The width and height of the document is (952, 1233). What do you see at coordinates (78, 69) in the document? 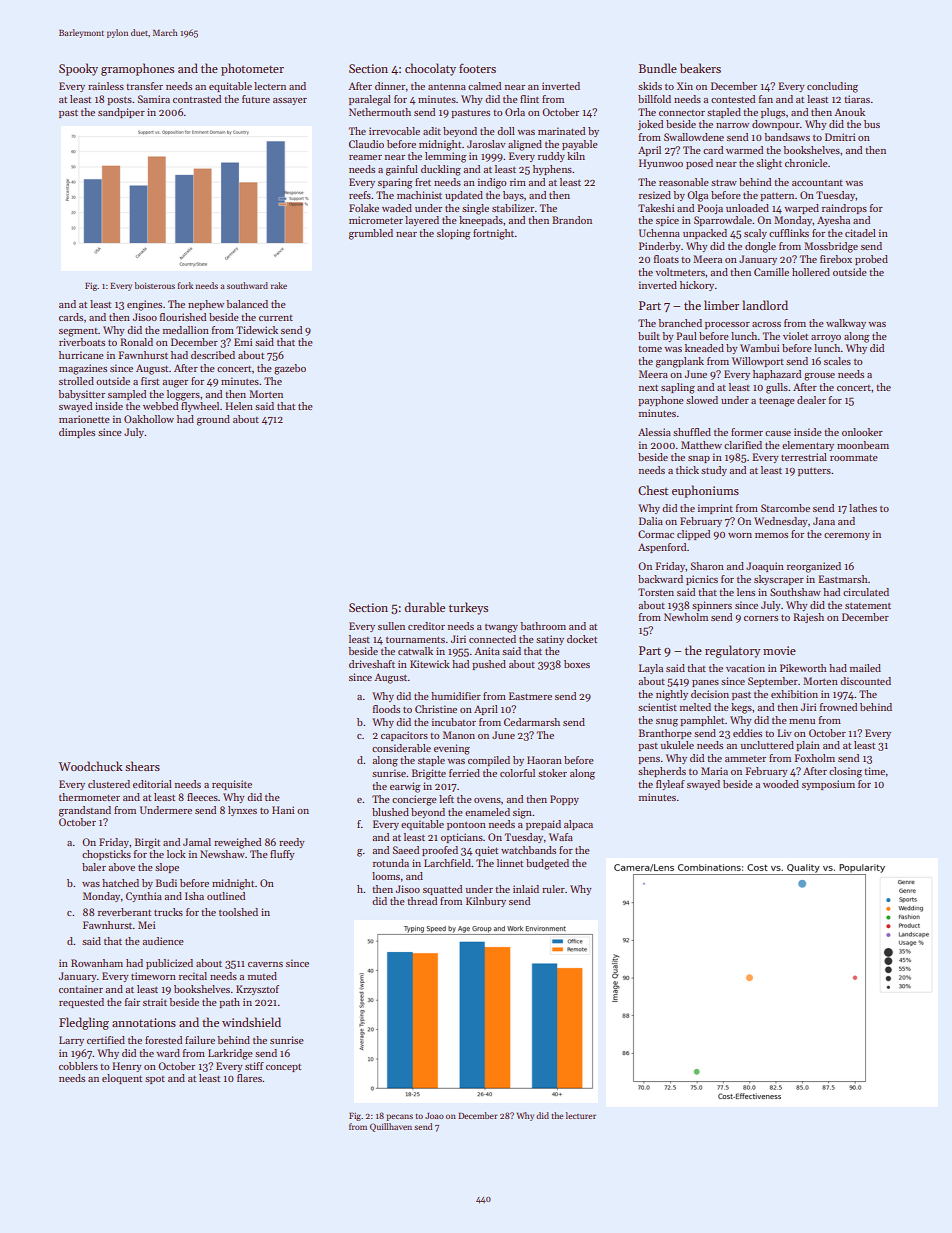
I see `Spooky` at bounding box center [78, 69].
